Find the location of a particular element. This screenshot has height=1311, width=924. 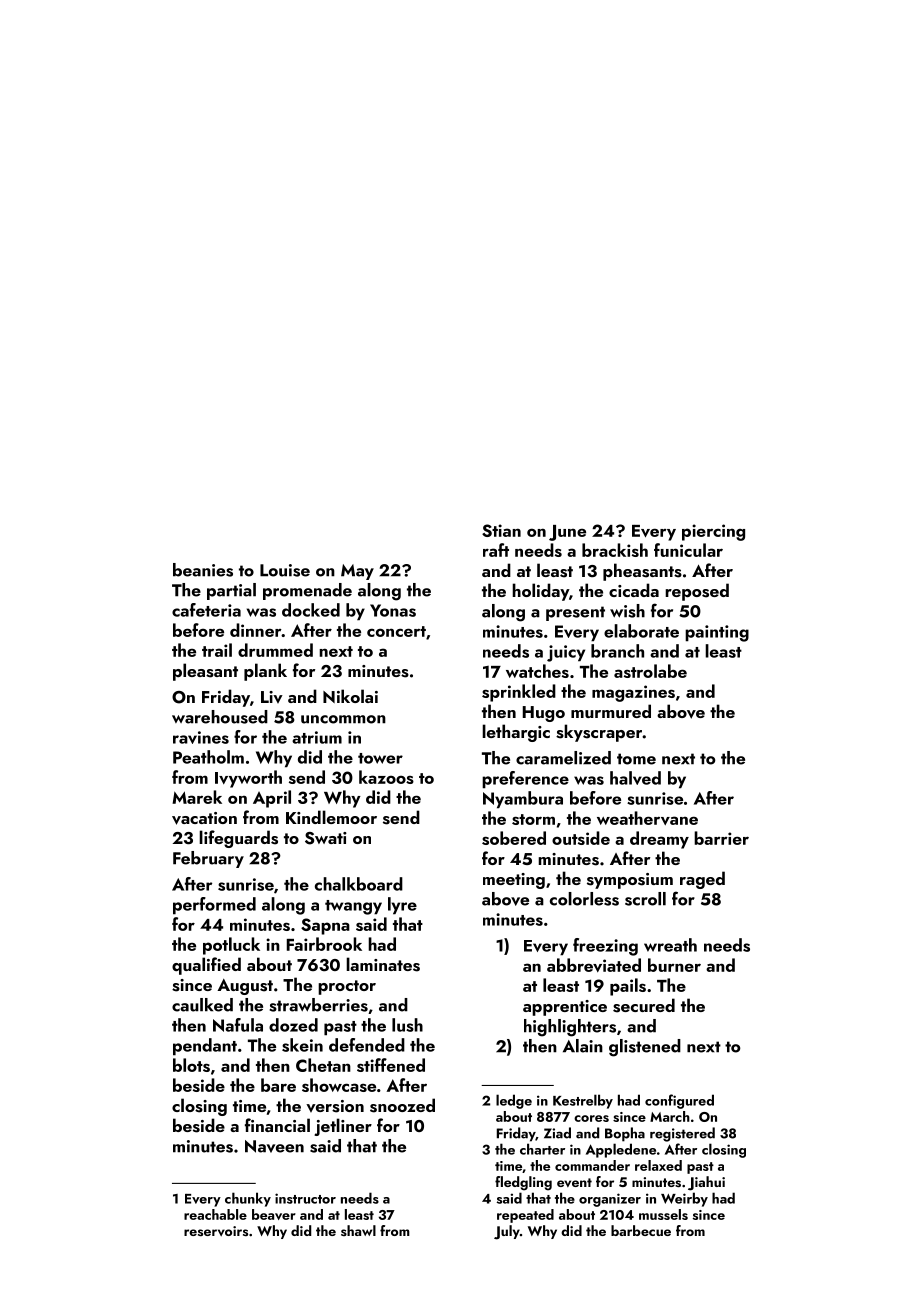

beanies is located at coordinates (203, 570).
